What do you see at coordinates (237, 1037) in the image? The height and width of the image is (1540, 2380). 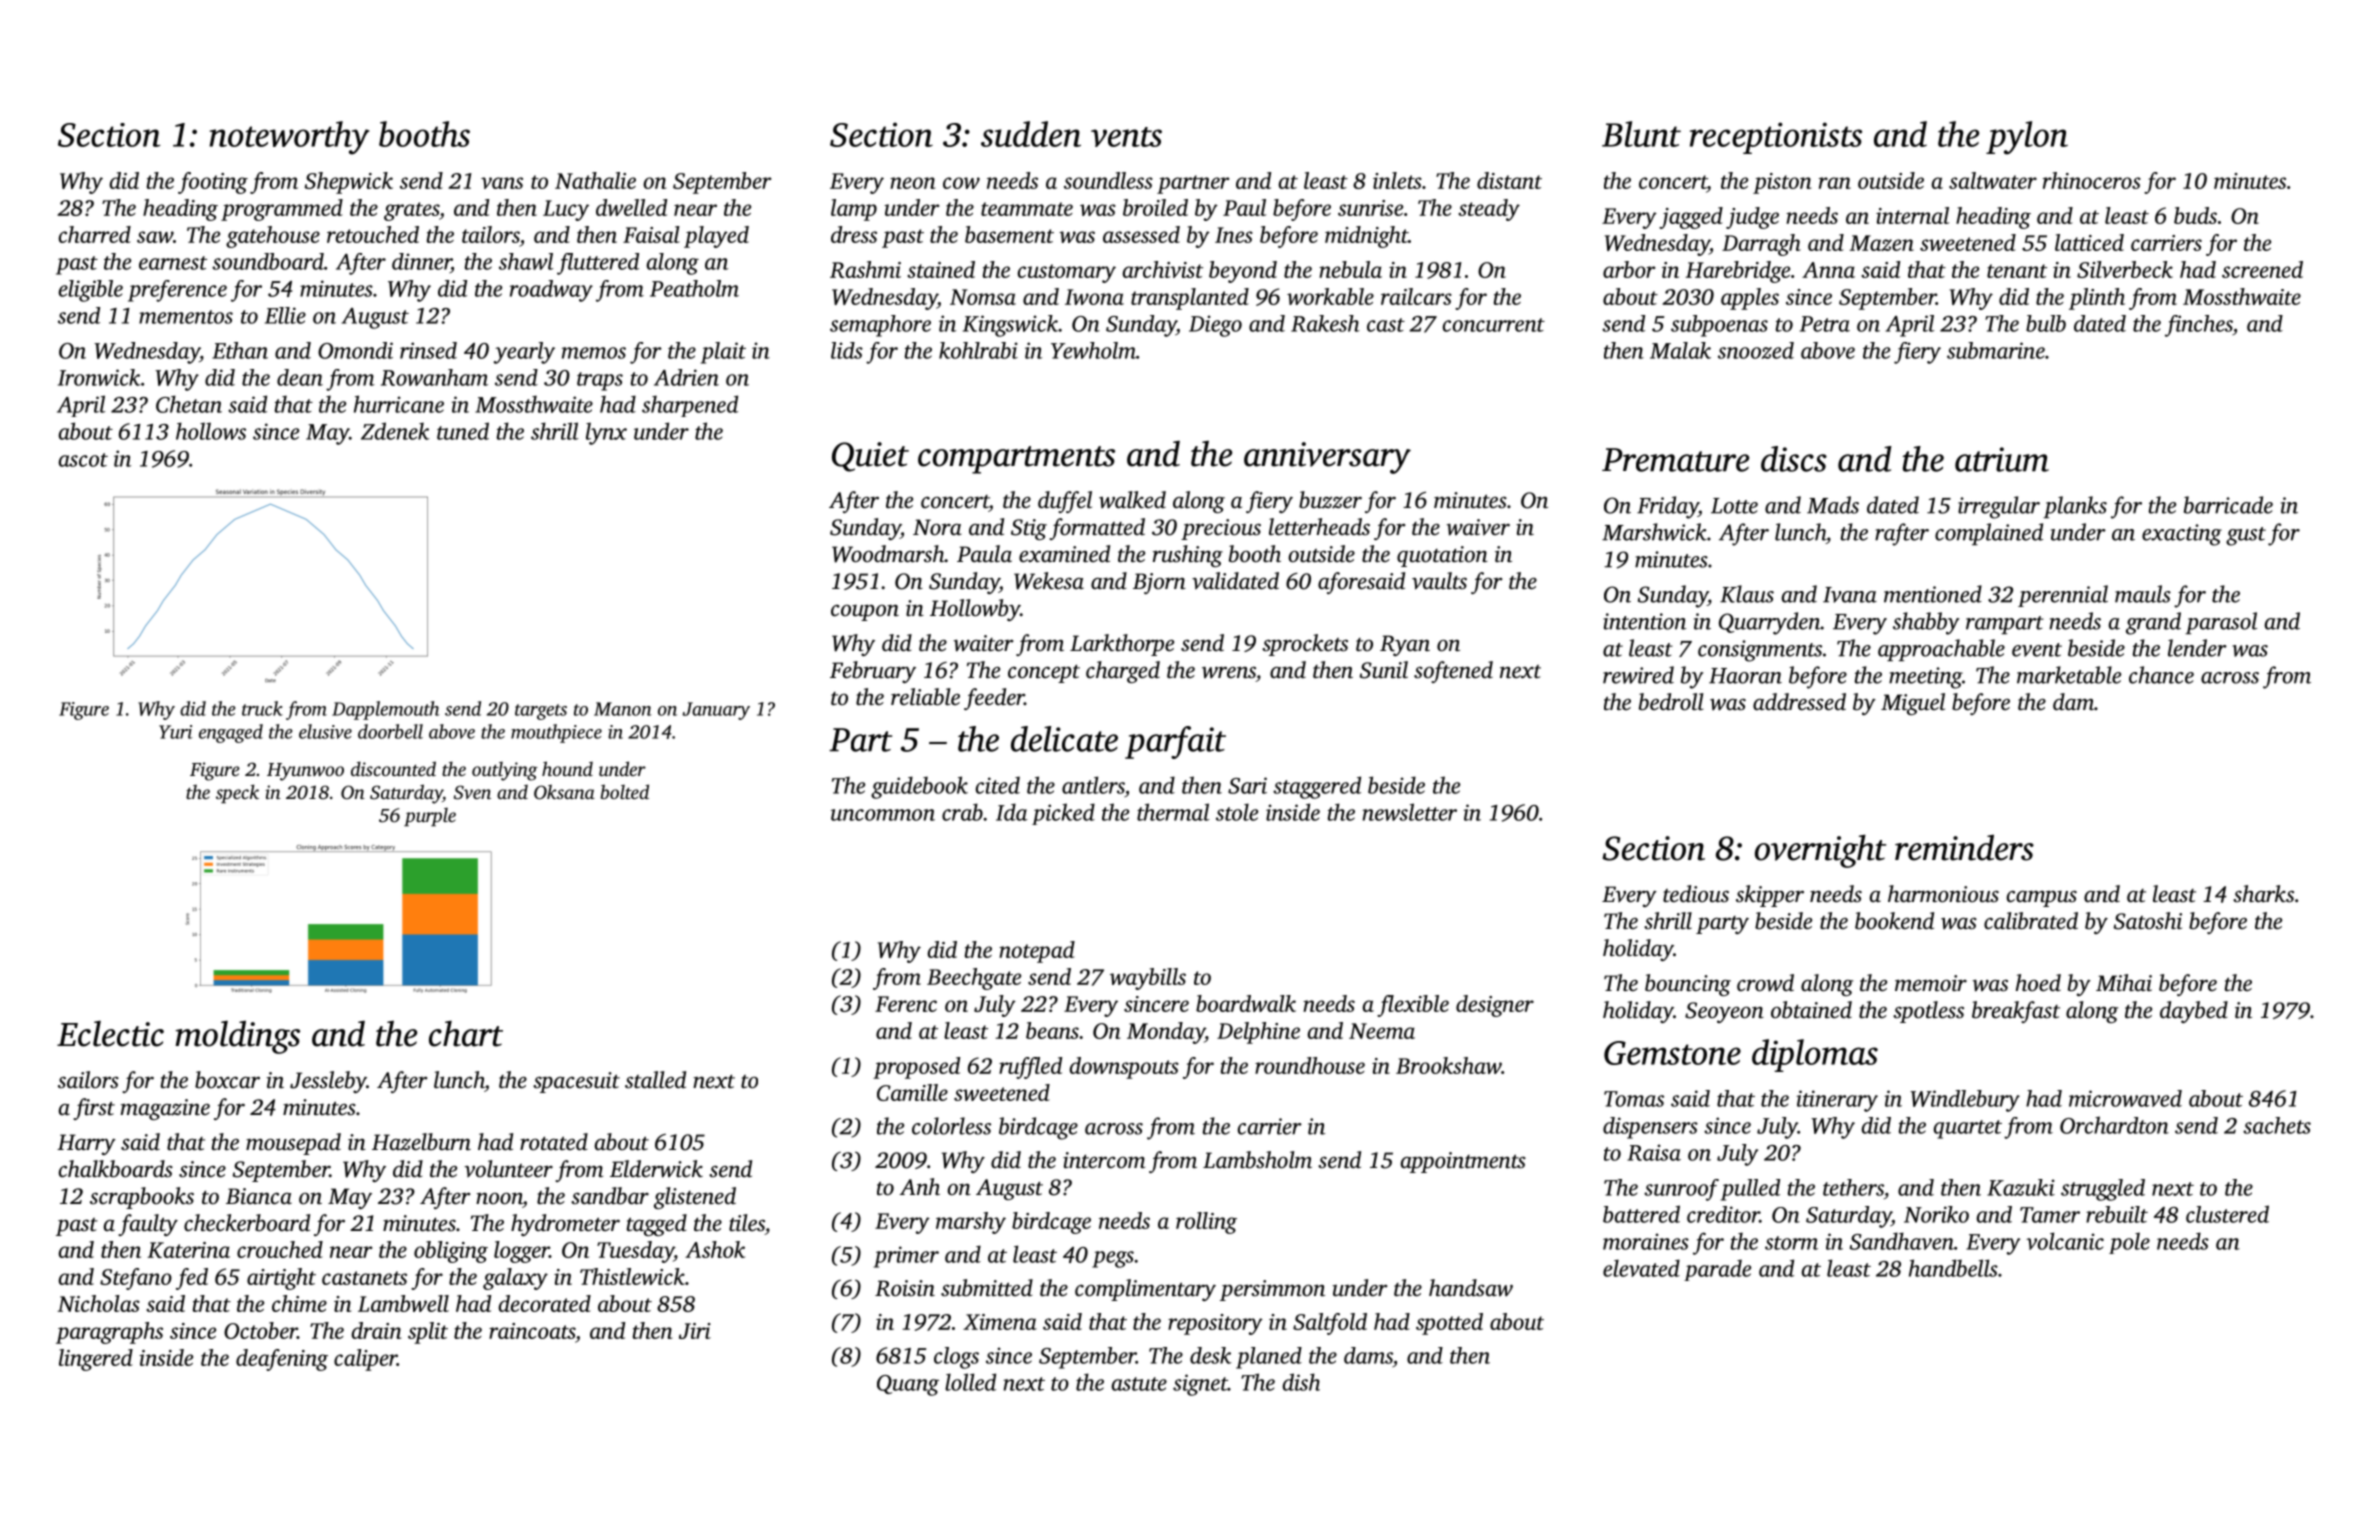 I see `moldings` at bounding box center [237, 1037].
